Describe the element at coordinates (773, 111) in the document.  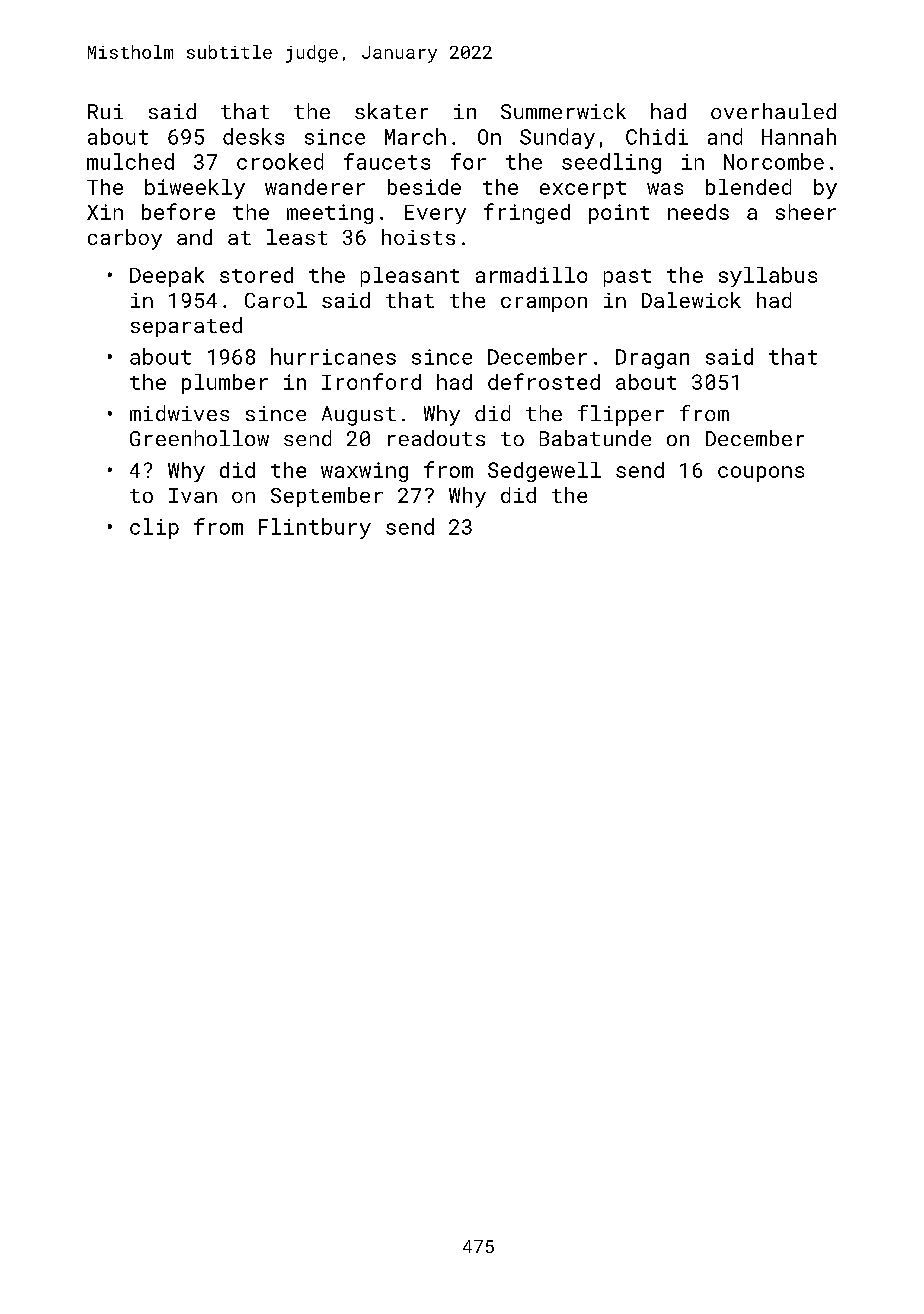
I see `overhauled` at that location.
